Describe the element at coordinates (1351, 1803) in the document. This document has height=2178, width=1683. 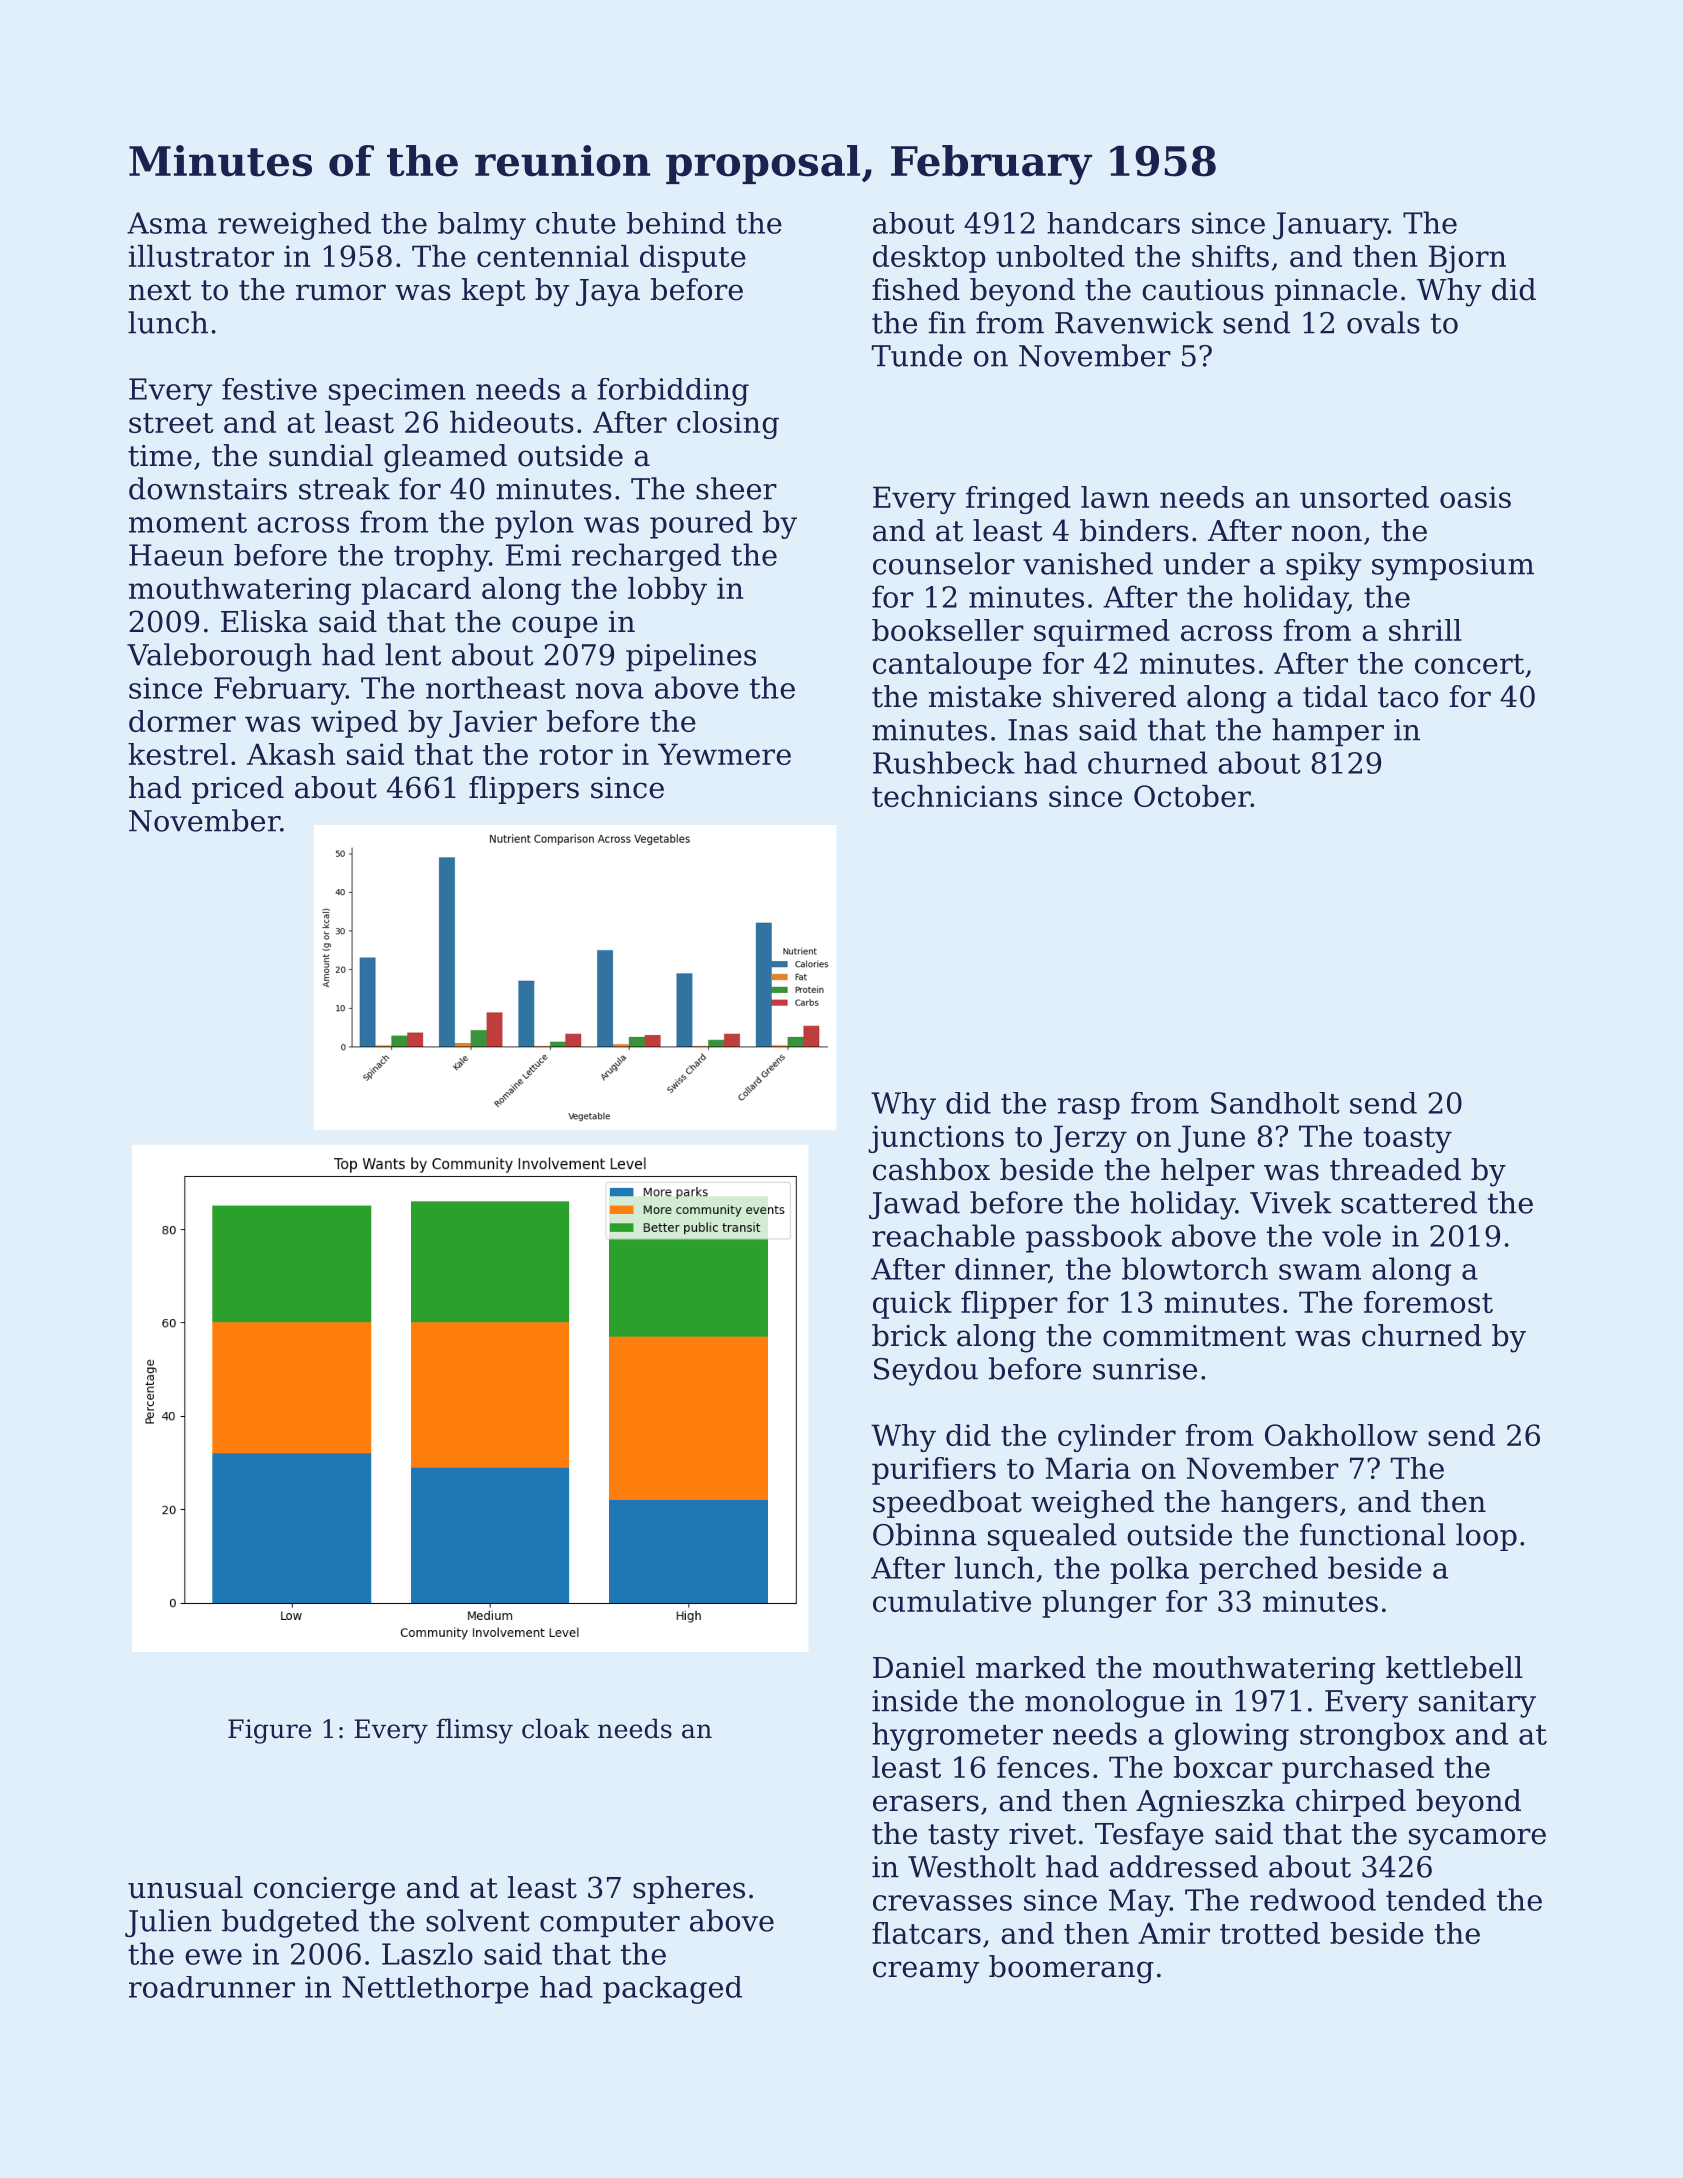
I see `chirped` at that location.
